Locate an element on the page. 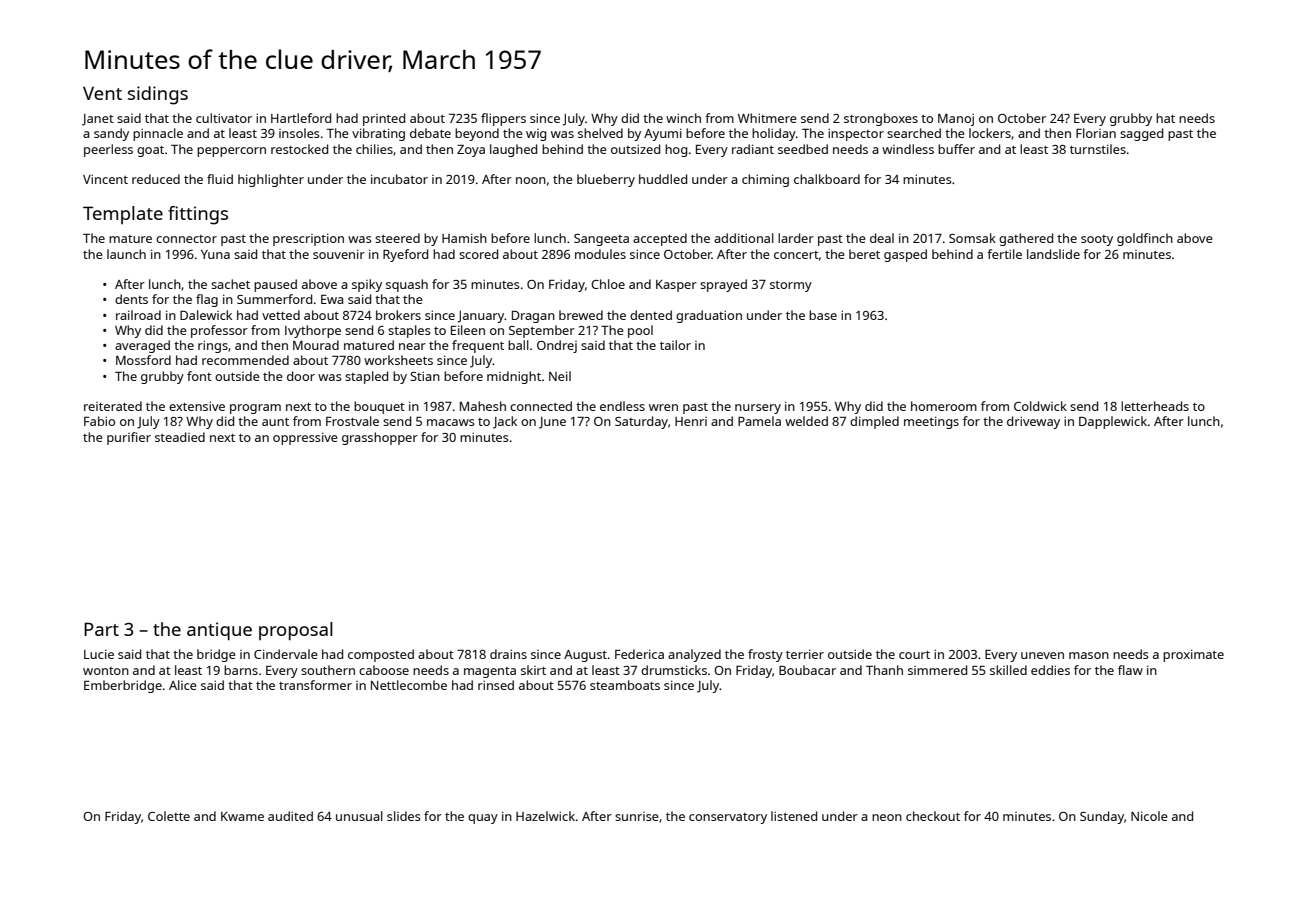 This page has width=1308, height=924. Manoj is located at coordinates (956, 119).
